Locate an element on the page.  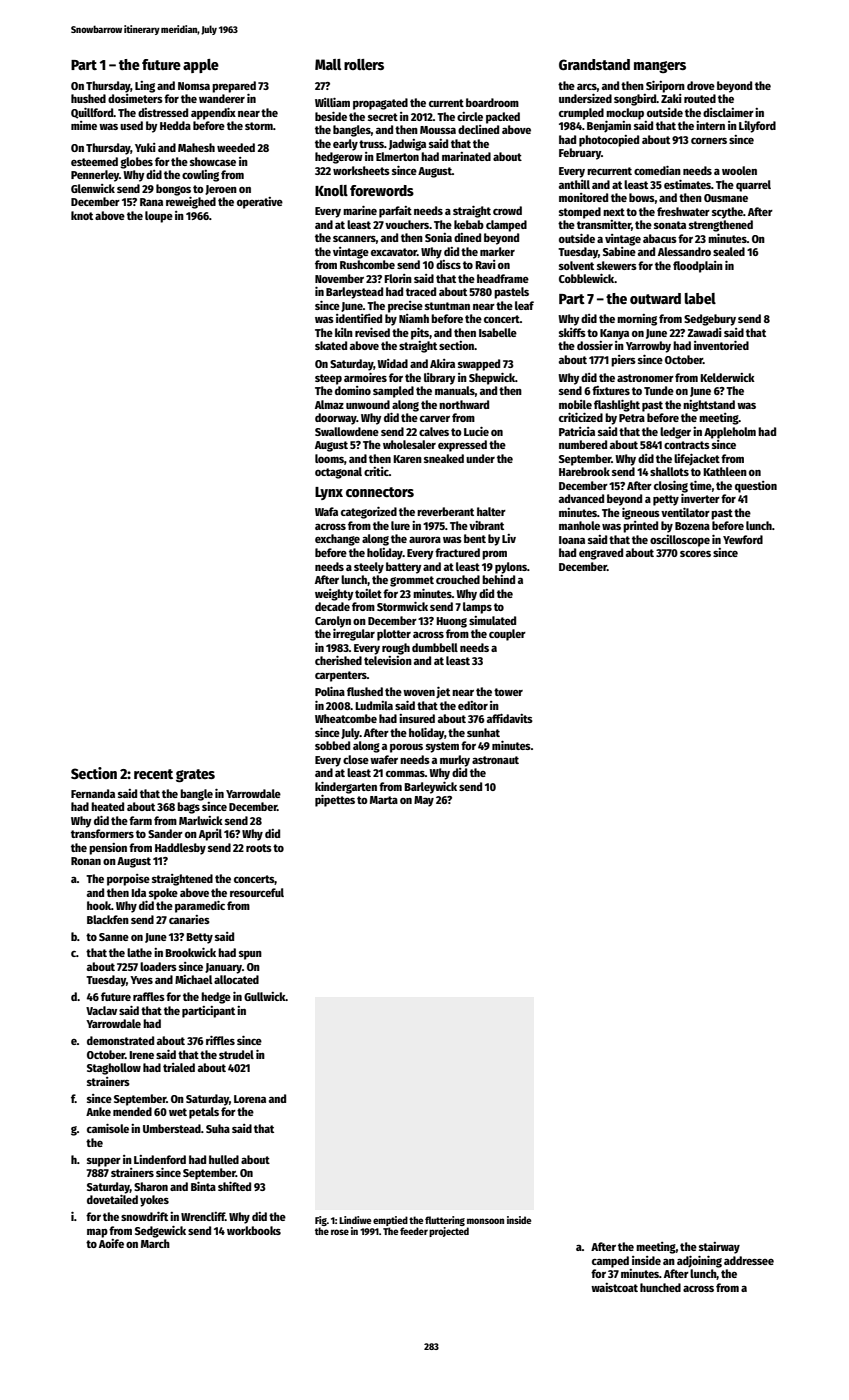
disclaimer is located at coordinates (728, 112).
